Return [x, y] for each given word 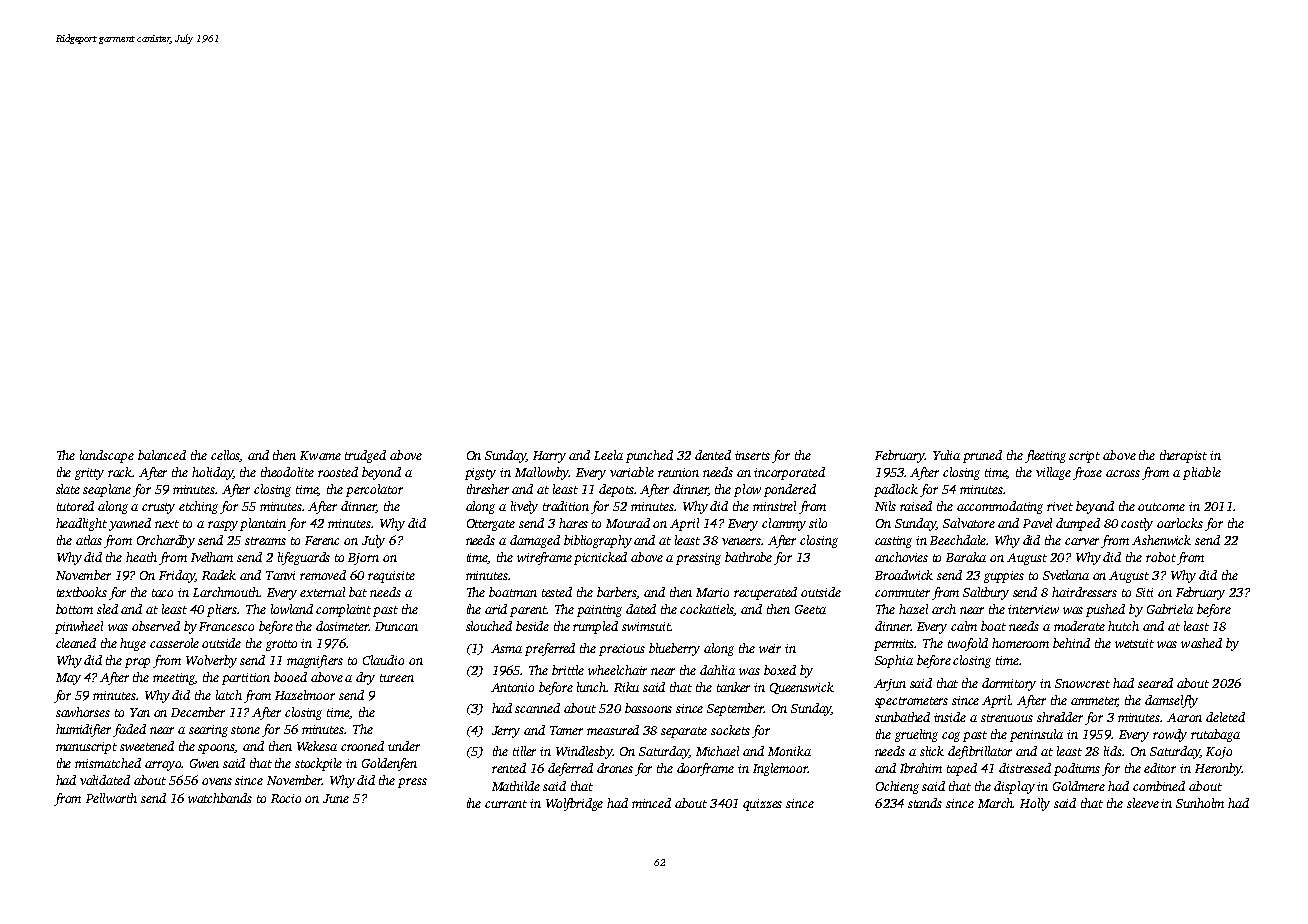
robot [1161, 557]
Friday [177, 576]
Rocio [286, 798]
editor [1160, 768]
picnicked [600, 558]
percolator [374, 490]
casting [893, 542]
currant [506, 804]
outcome [1161, 507]
